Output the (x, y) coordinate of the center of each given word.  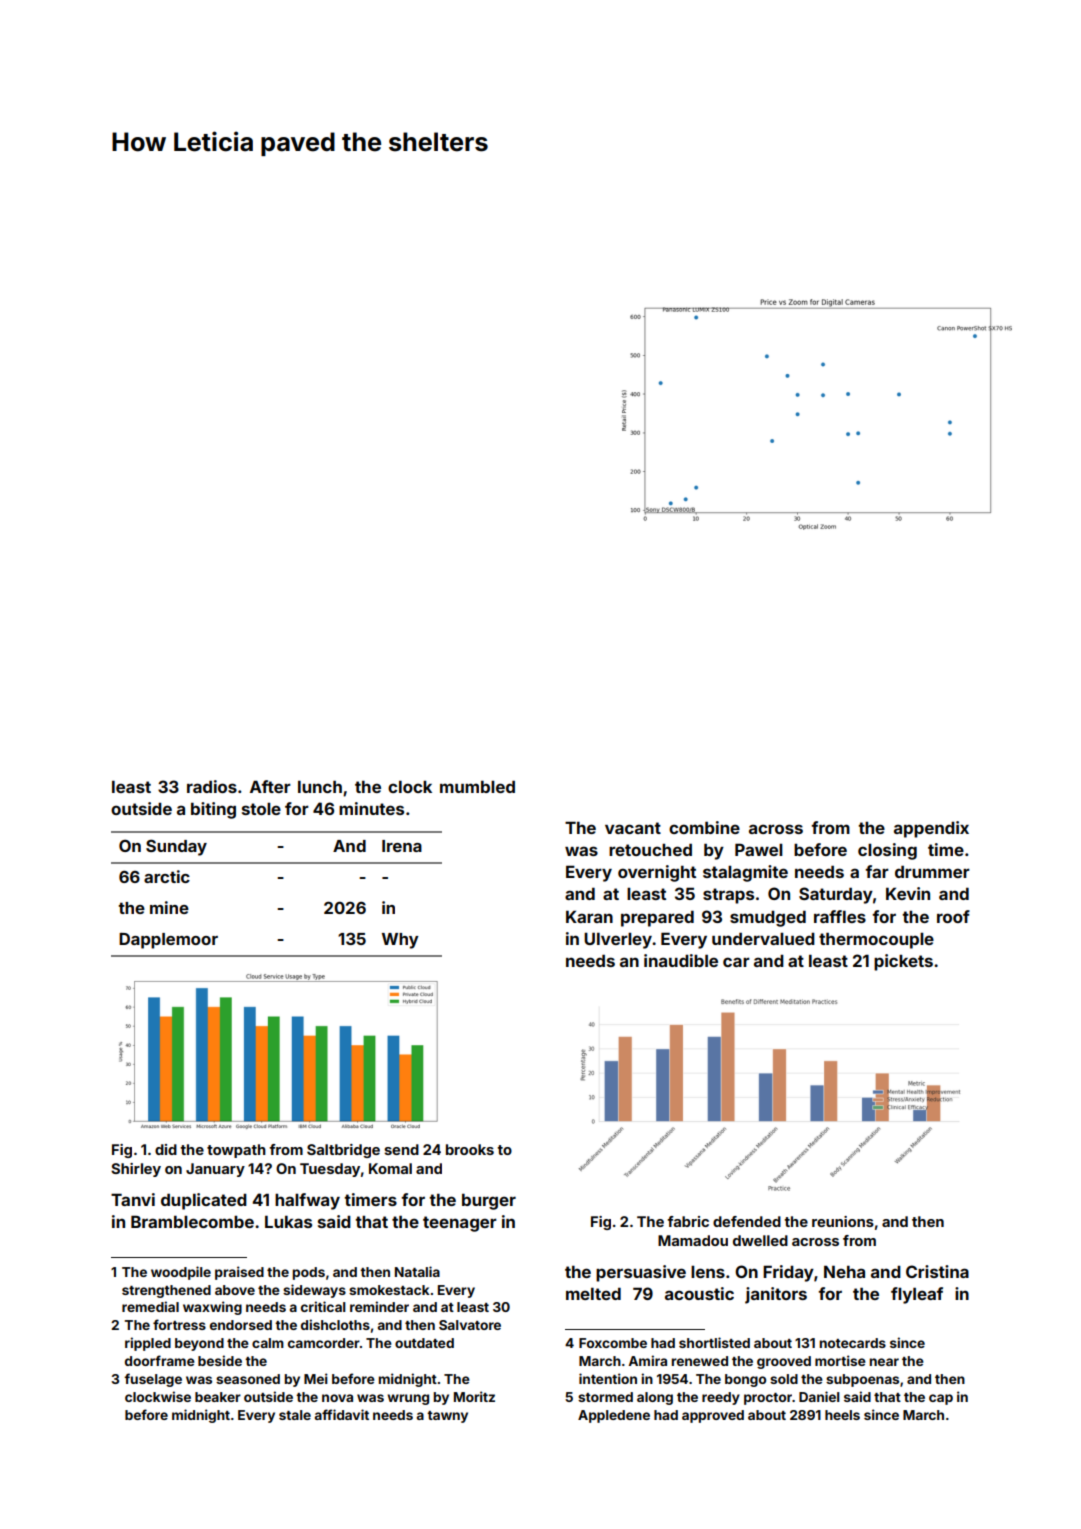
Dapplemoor (168, 941)
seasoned (248, 1379)
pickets (903, 962)
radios (212, 786)
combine (704, 827)
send (401, 1149)
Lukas (288, 1221)
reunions (843, 1221)
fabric (688, 1221)
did (166, 1149)
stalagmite (745, 873)
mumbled (477, 786)
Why (400, 941)
